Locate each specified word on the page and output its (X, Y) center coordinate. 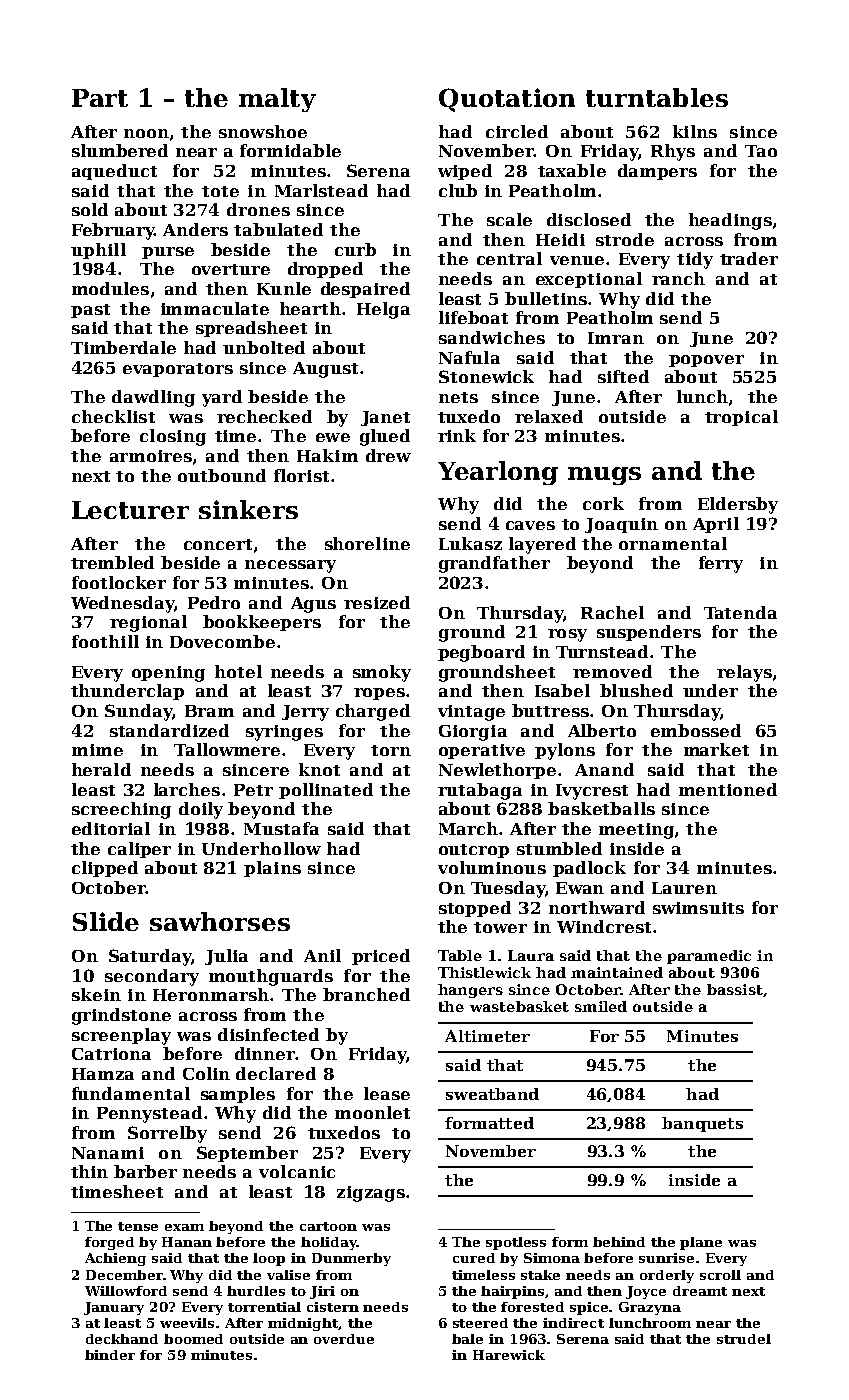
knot (319, 769)
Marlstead (321, 190)
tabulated (278, 229)
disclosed (589, 219)
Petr (253, 790)
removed (612, 671)
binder (110, 1355)
